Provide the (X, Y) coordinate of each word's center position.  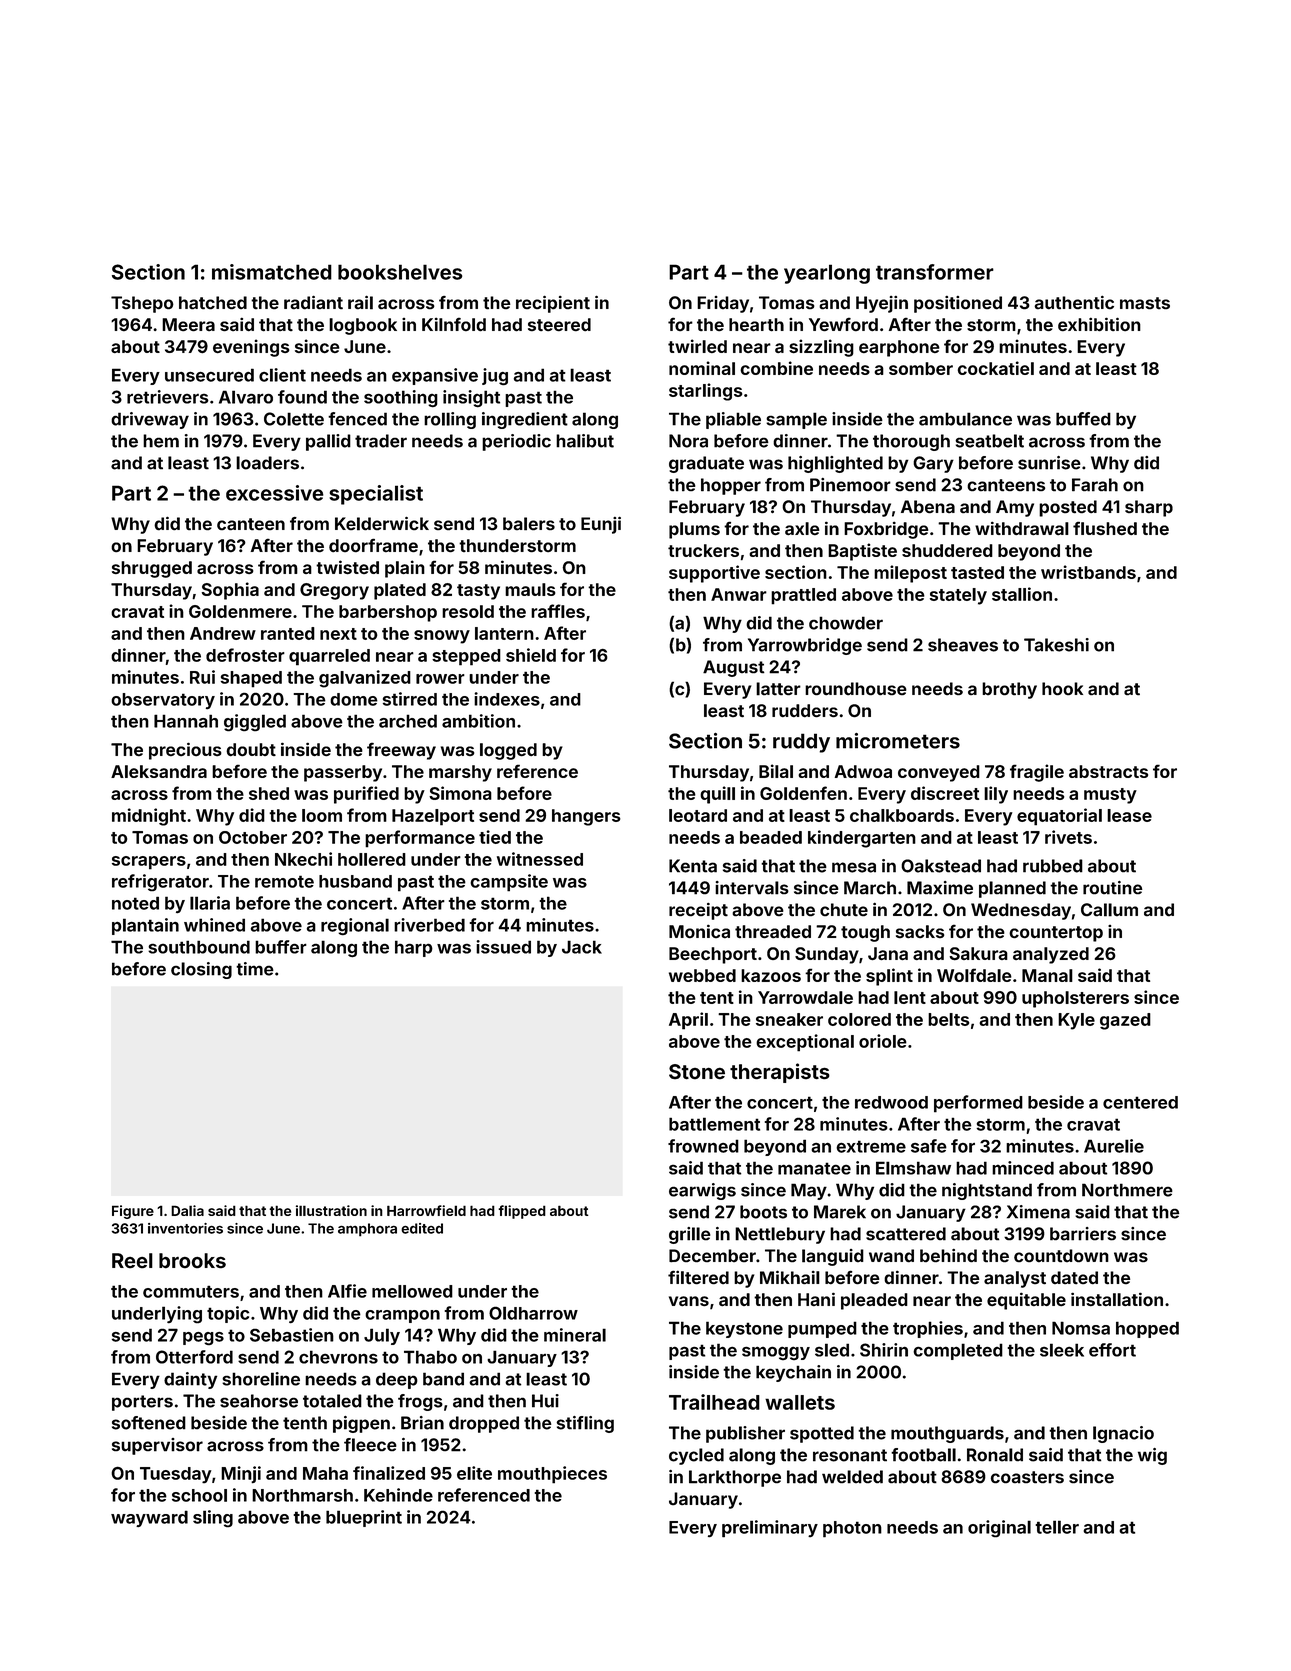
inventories (185, 1228)
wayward (149, 1518)
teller (1057, 1527)
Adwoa (863, 771)
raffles (558, 611)
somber (921, 368)
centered (1140, 1102)
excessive (275, 493)
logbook (363, 326)
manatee (814, 1168)
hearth (756, 325)
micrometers (898, 741)
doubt (251, 750)
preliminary (770, 1529)
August (734, 668)
